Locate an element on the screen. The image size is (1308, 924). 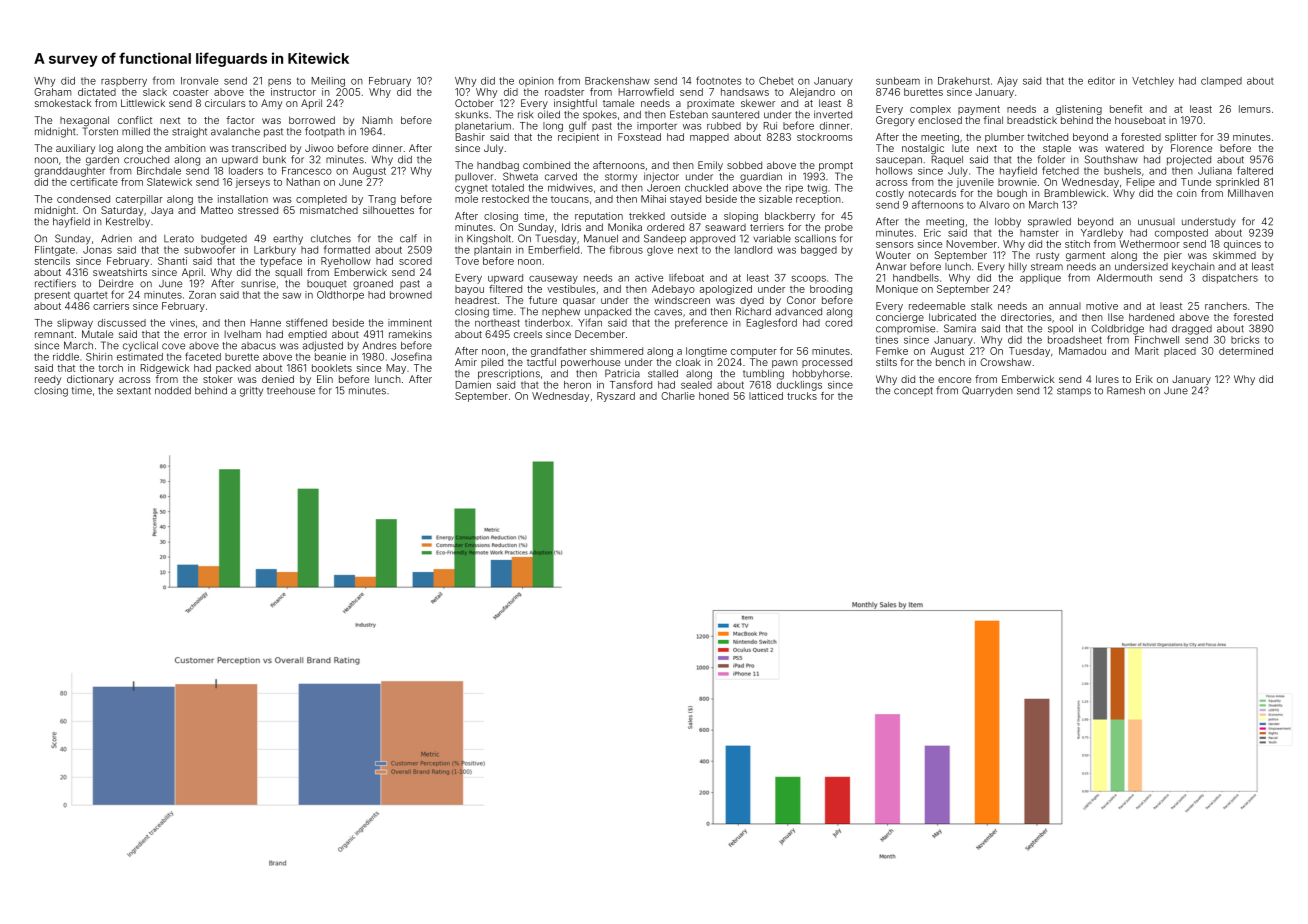
Monique is located at coordinates (897, 290).
